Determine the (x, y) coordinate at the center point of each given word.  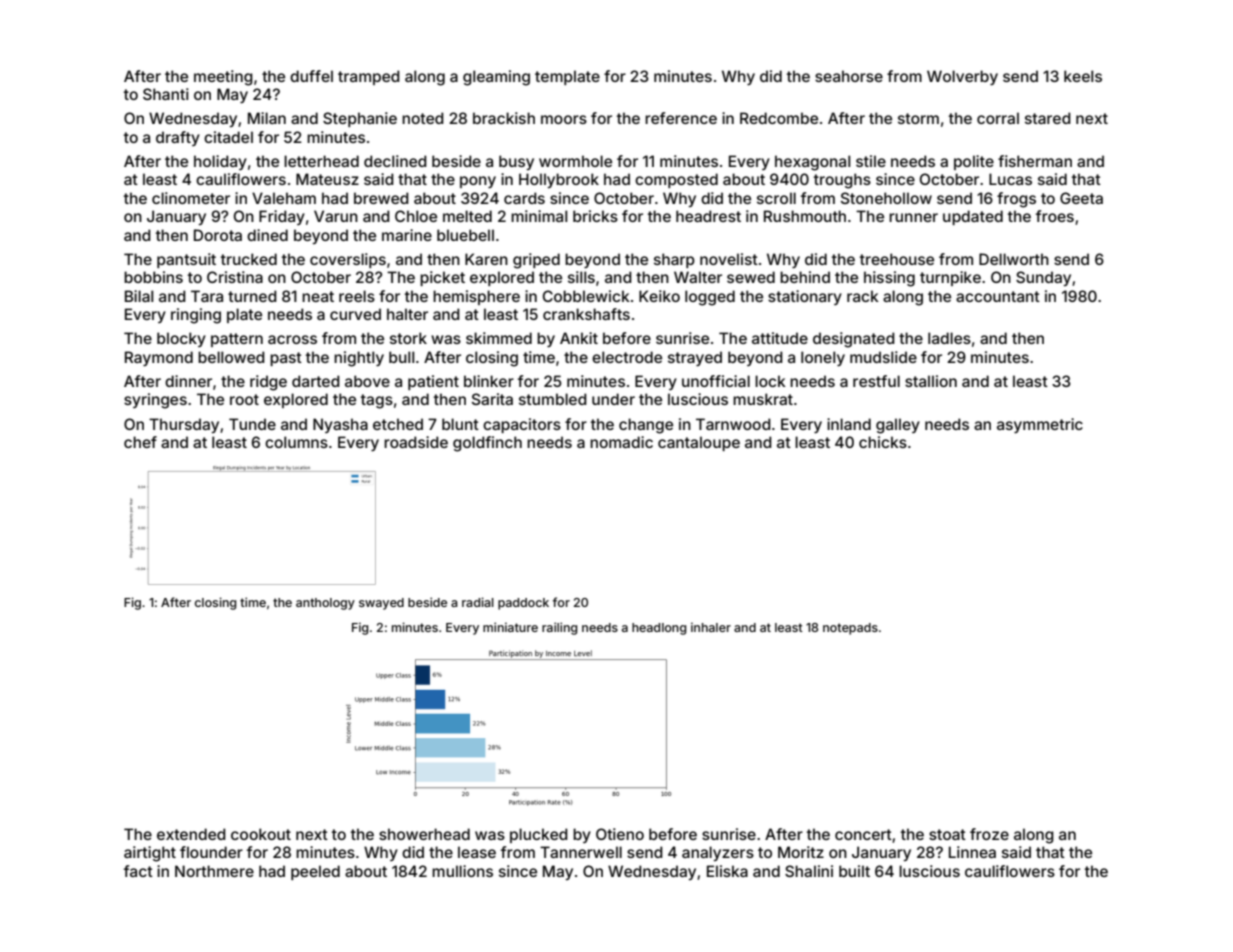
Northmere (214, 871)
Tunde (252, 424)
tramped (369, 77)
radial (478, 602)
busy (516, 162)
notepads (850, 629)
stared (1048, 118)
